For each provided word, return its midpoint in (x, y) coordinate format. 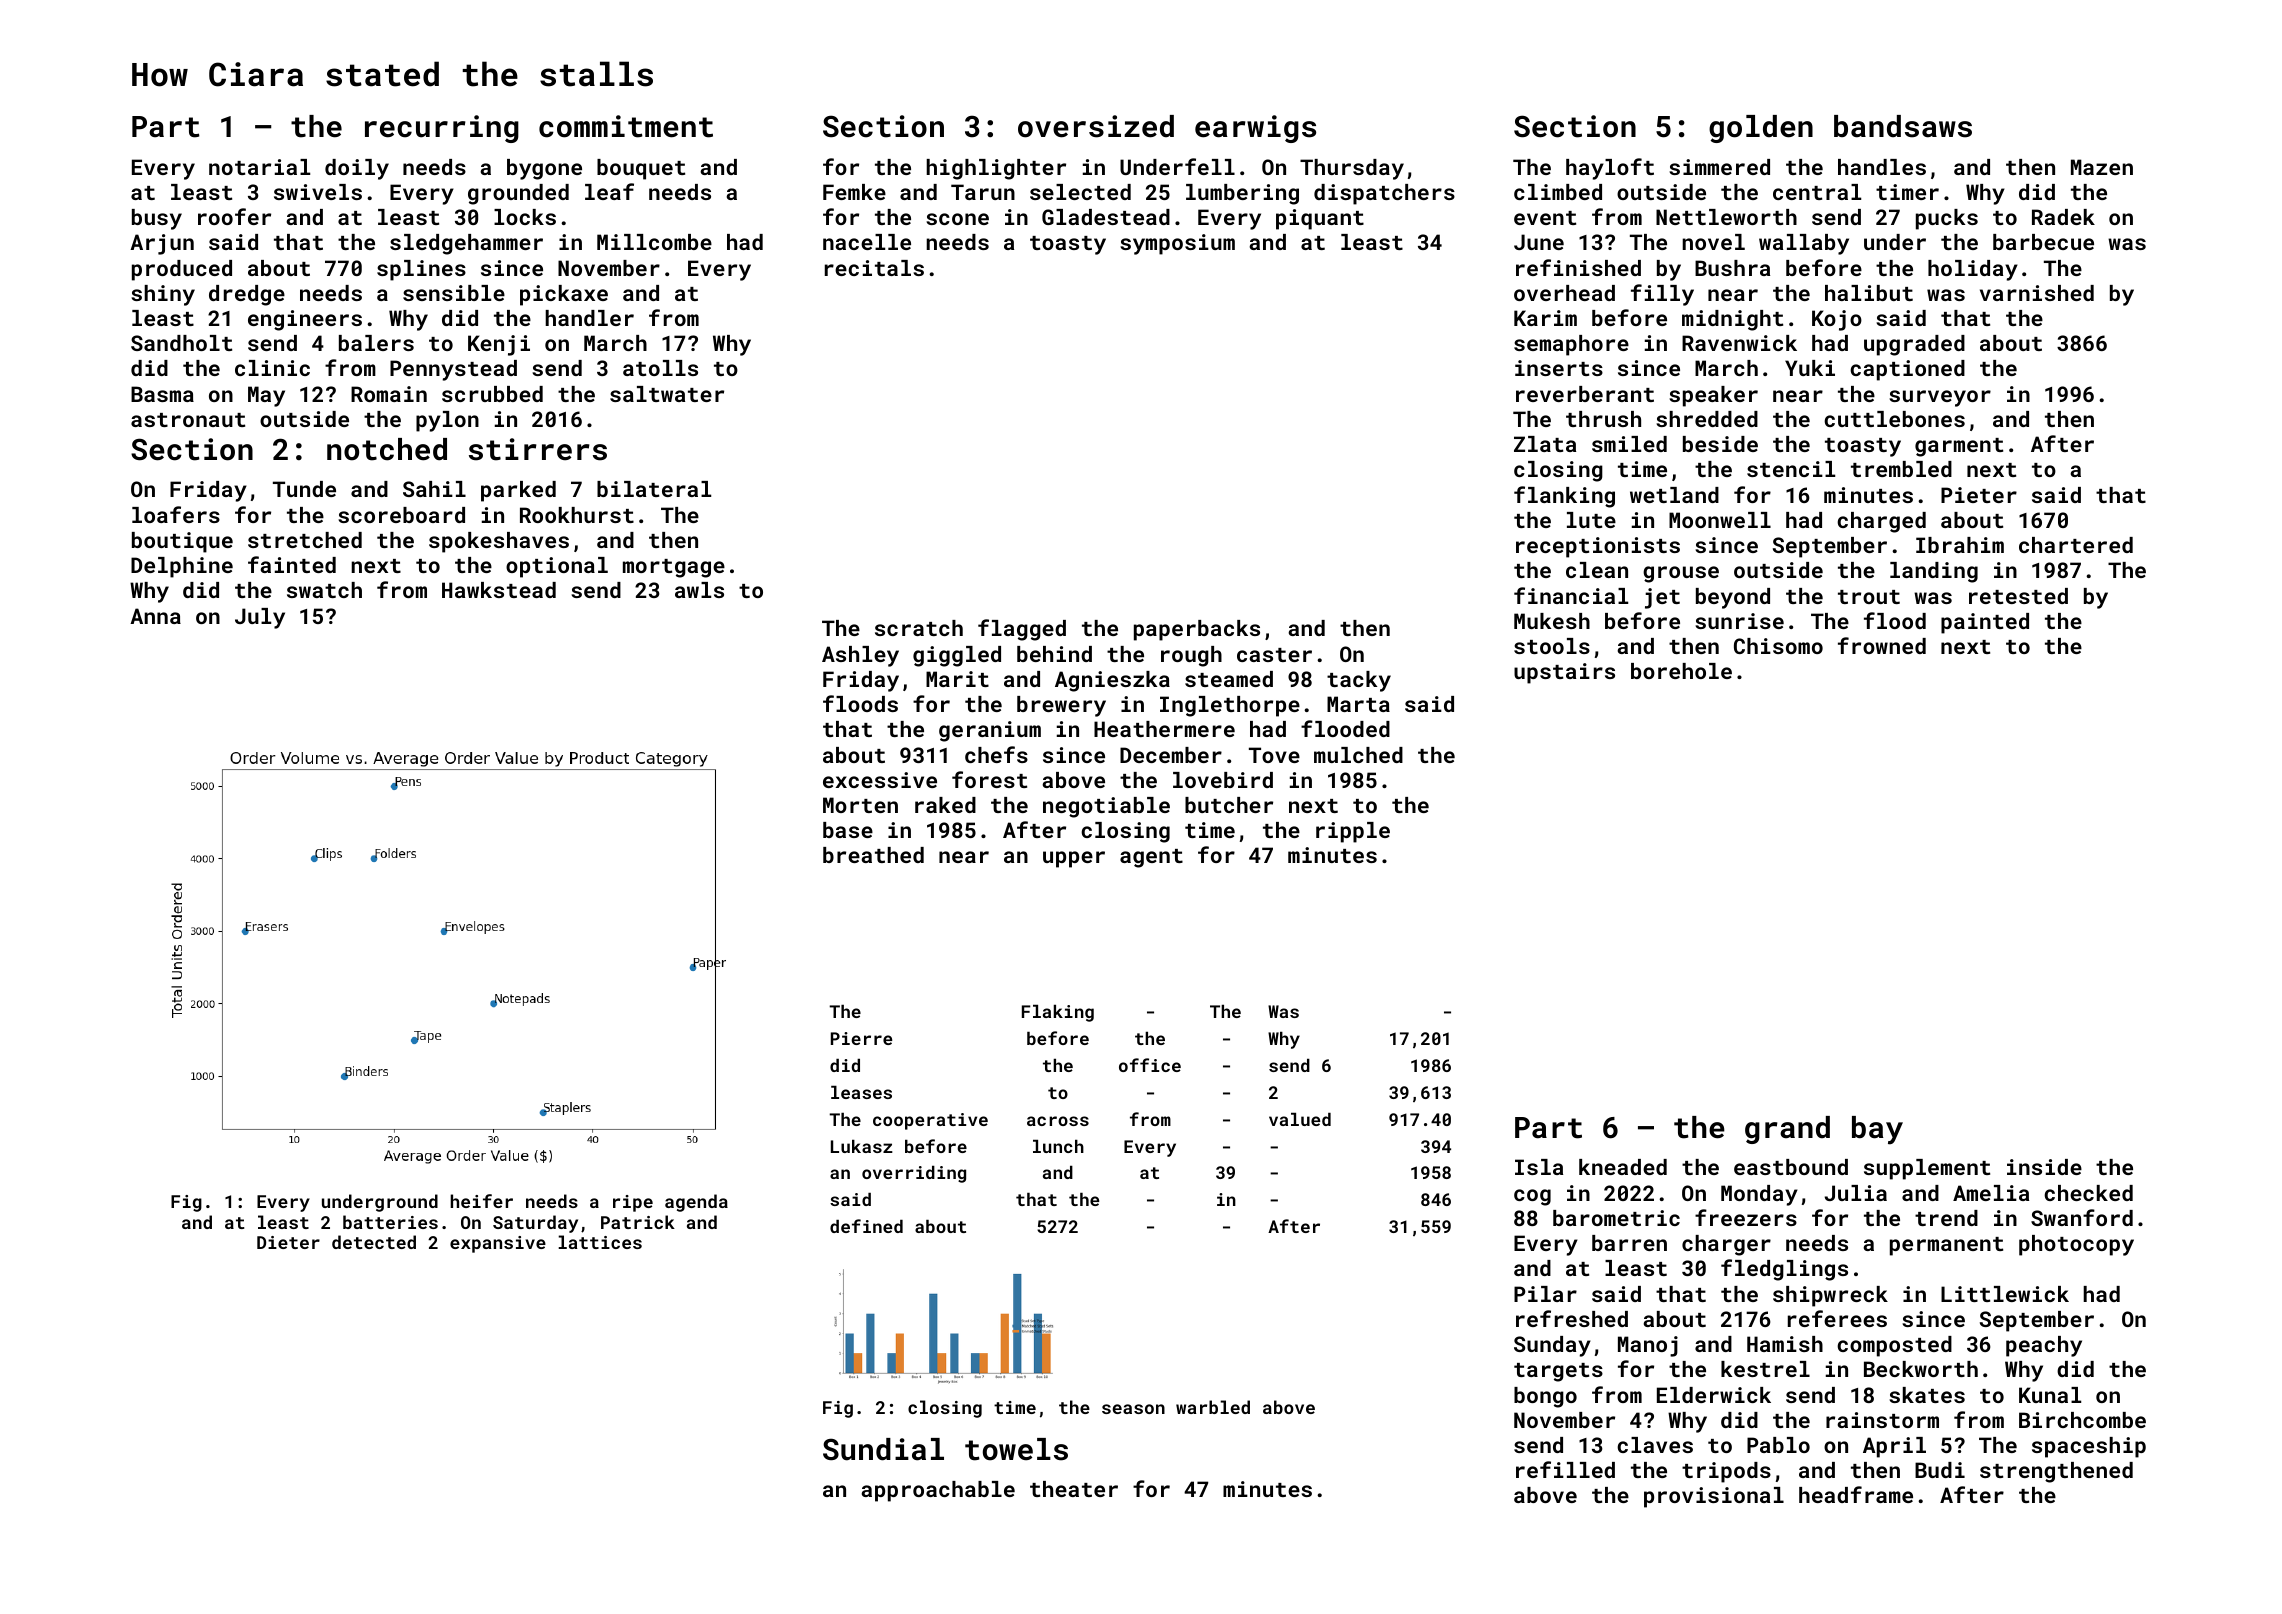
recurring (442, 129)
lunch (1058, 1146)
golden (1761, 129)
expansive (498, 1244)
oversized (1096, 126)
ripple (1353, 832)
